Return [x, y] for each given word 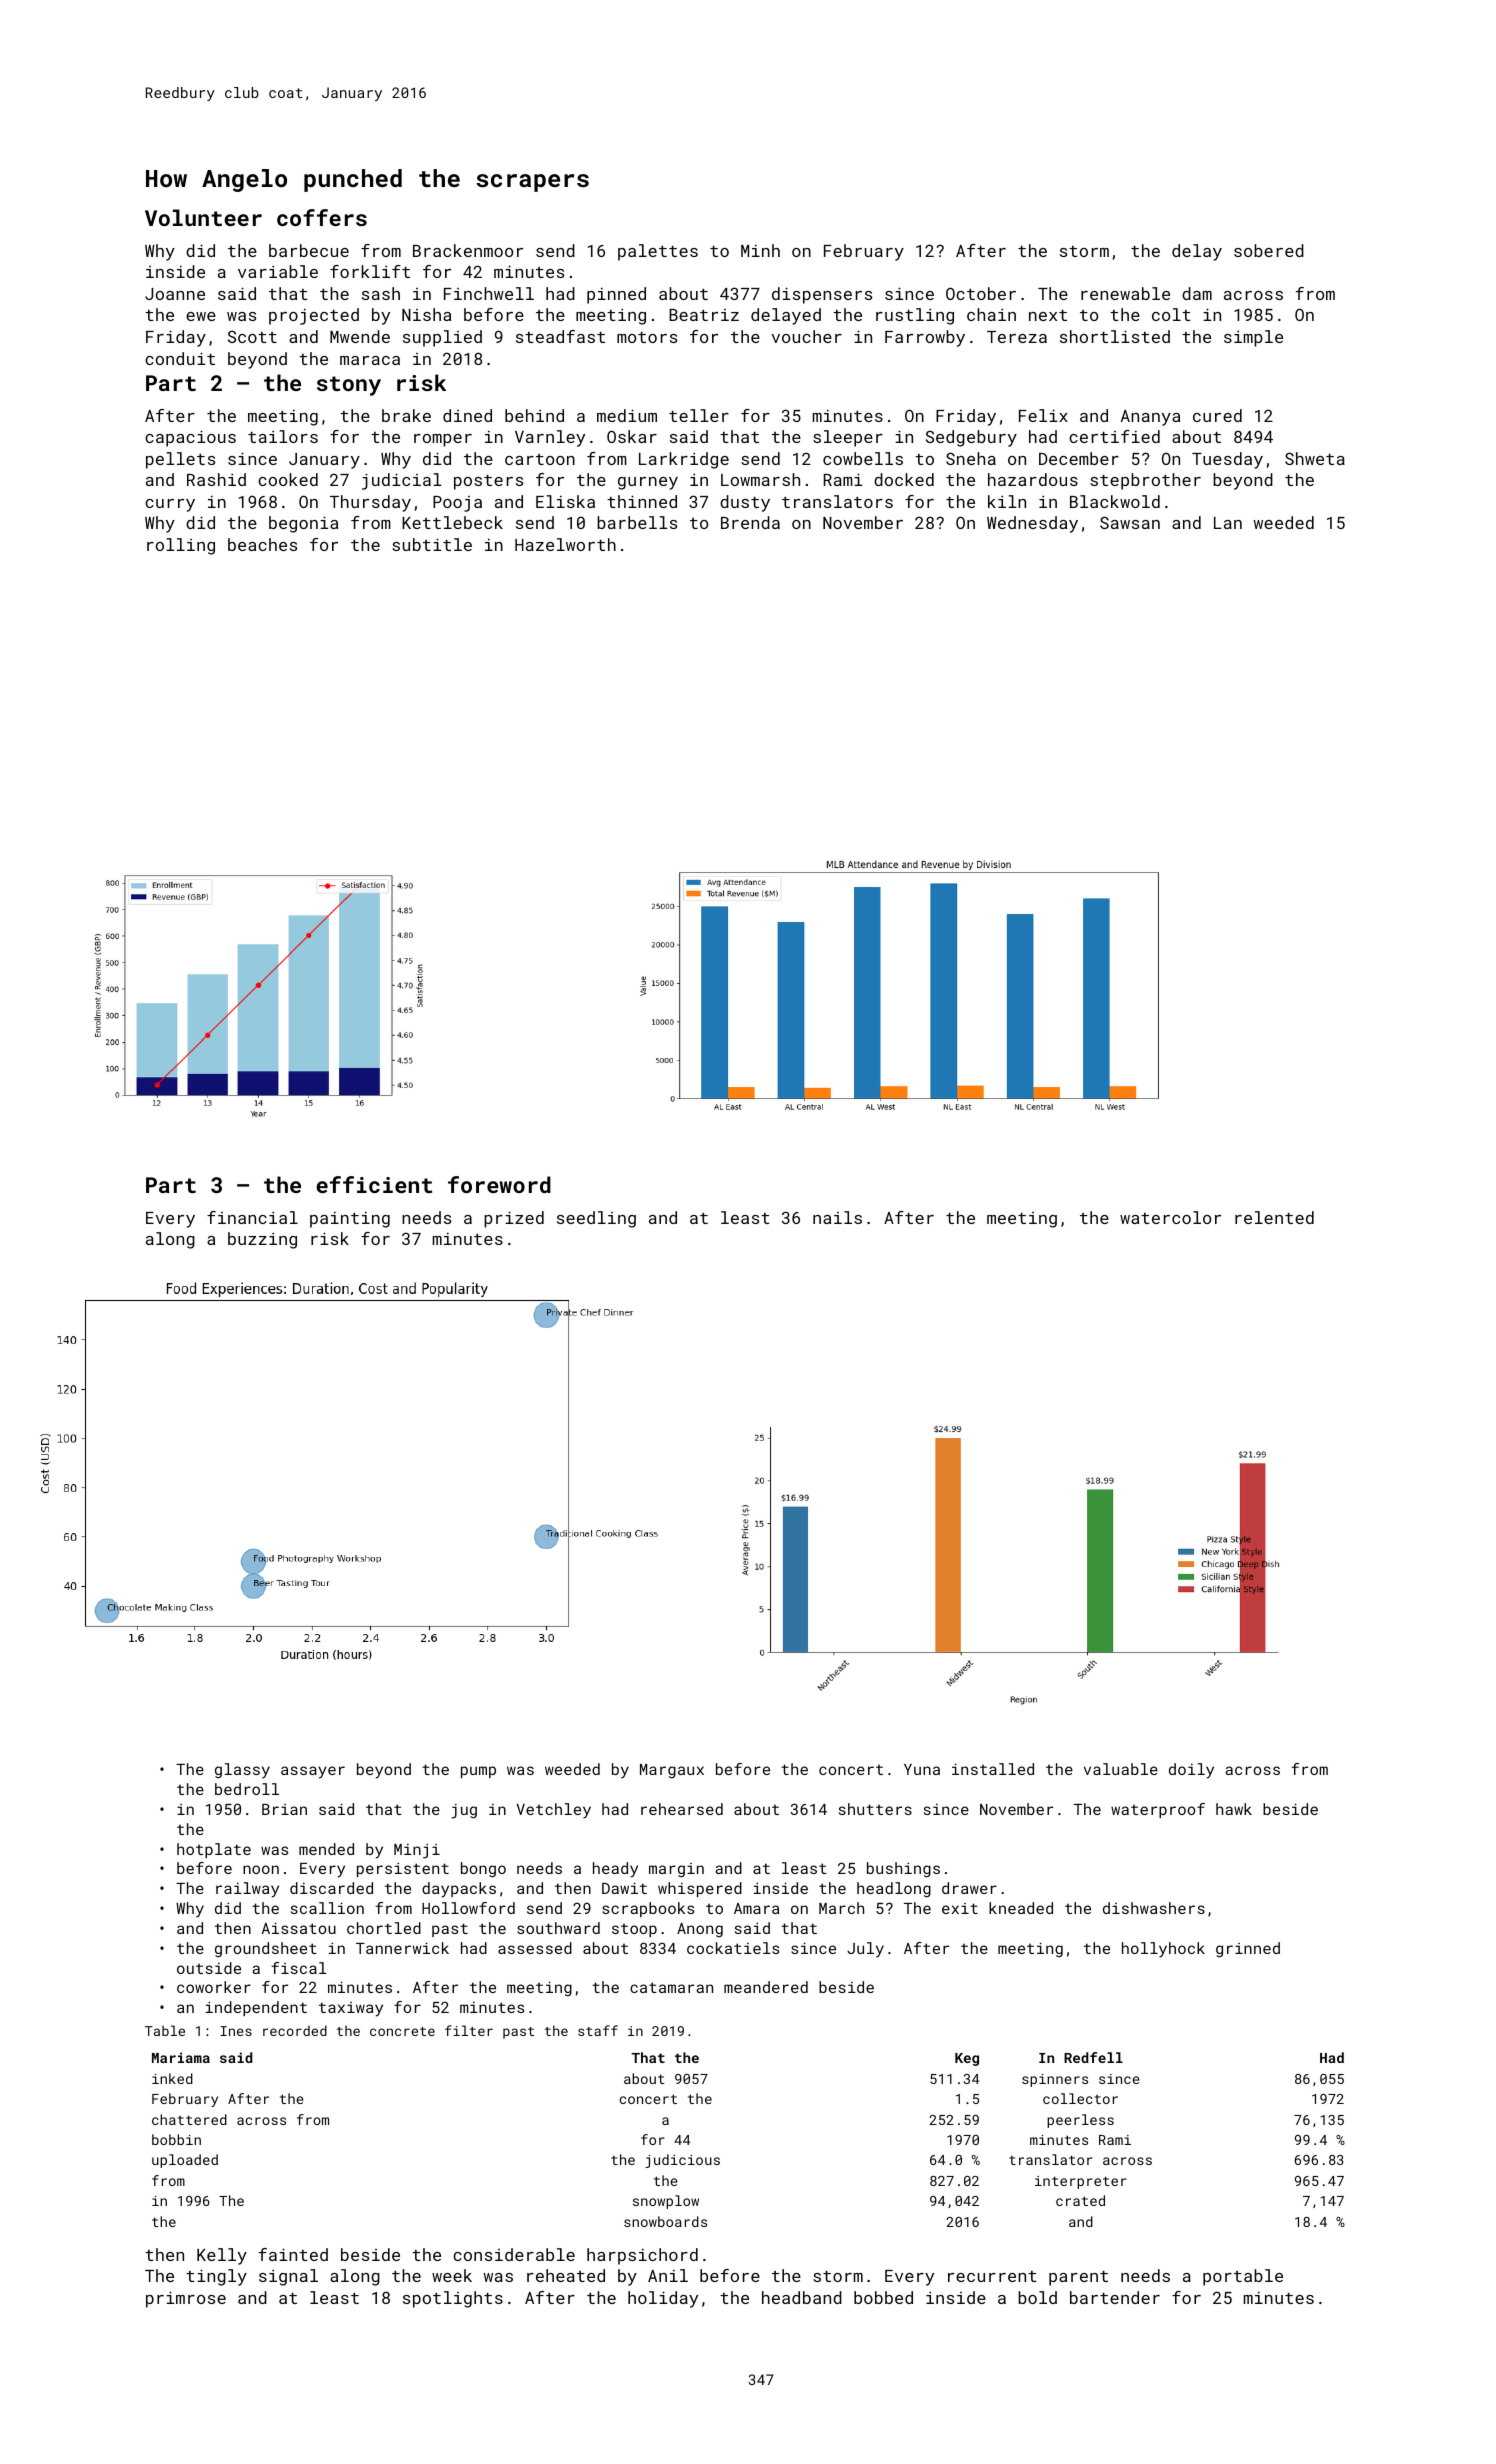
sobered [1269, 250]
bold [1037, 2297]
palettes [658, 252]
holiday [663, 2299]
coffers [322, 217]
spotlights [453, 2299]
